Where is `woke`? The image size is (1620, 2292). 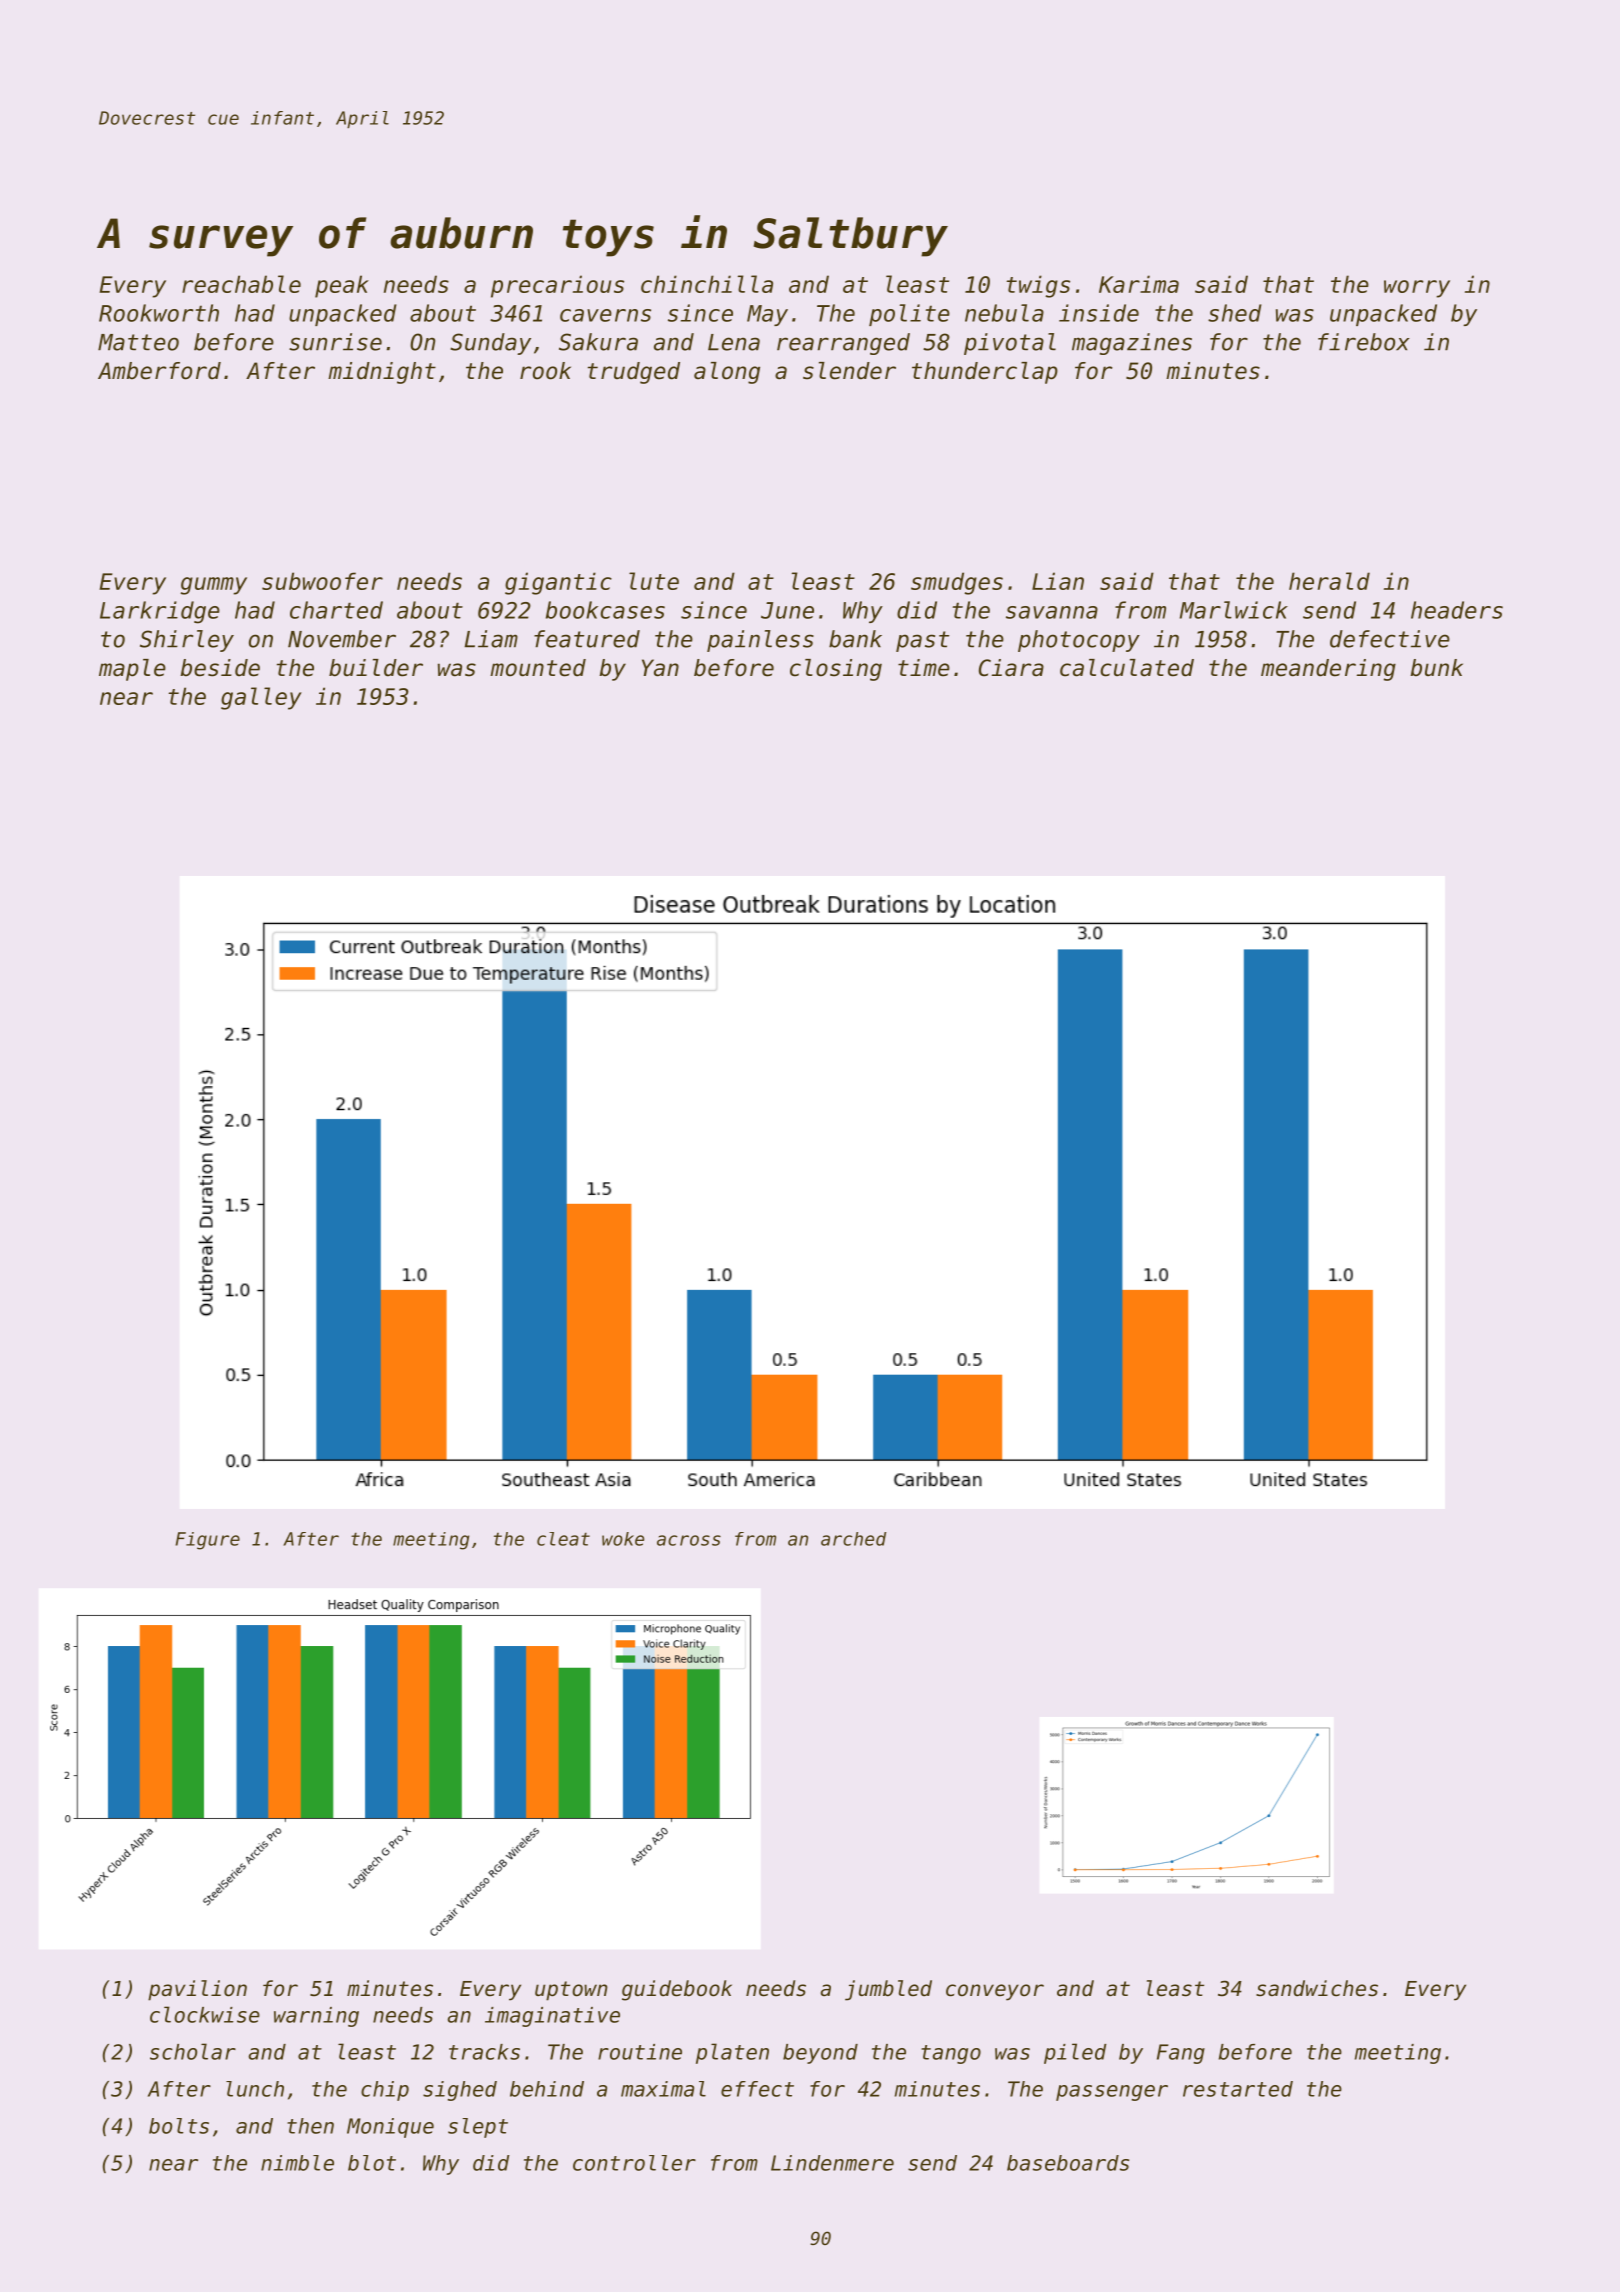
woke is located at coordinates (623, 1539).
